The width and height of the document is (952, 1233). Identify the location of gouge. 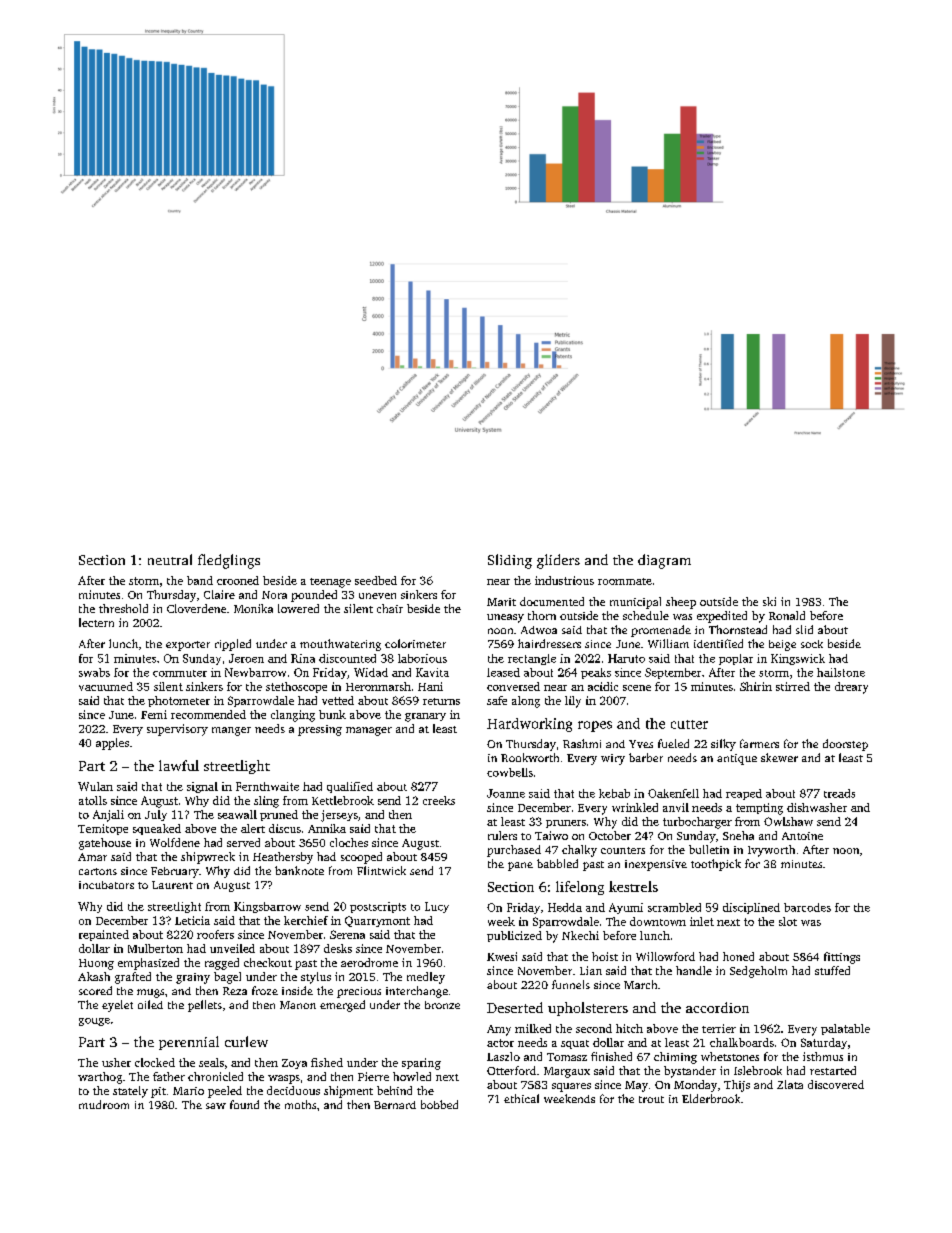
(94, 1022).
